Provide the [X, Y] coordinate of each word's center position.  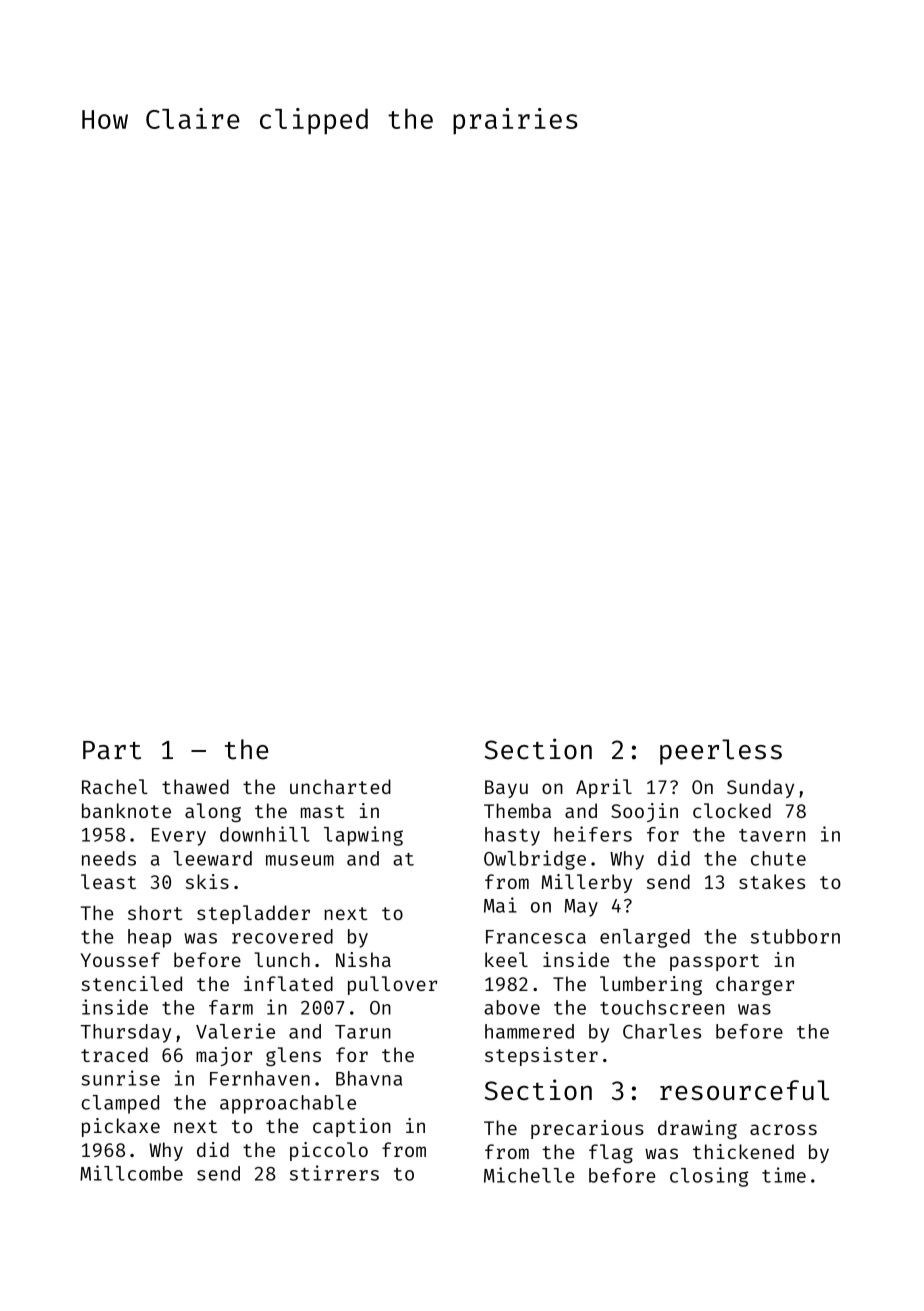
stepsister [541, 1056]
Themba [517, 810]
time [784, 1175]
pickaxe [121, 1127]
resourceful [744, 1090]
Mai [500, 905]
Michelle [529, 1175]
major [224, 1056]
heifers [593, 834]
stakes [772, 881]
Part [112, 750]
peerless [721, 752]
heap [149, 938]
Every [179, 837]
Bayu [506, 789]
